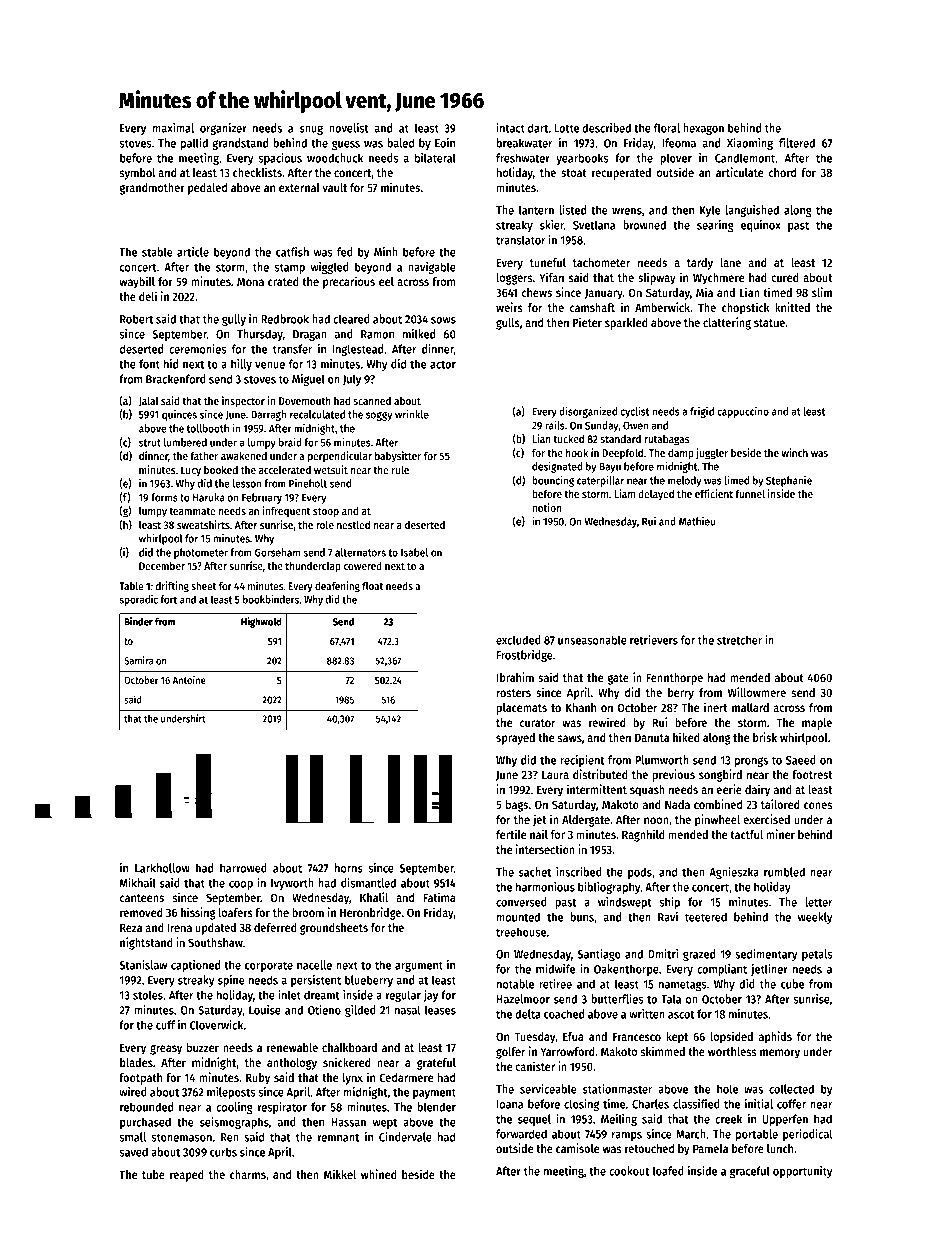 The height and width of the screenshot is (1233, 952). Describe the element at coordinates (666, 128) in the screenshot. I see `floral` at that location.
